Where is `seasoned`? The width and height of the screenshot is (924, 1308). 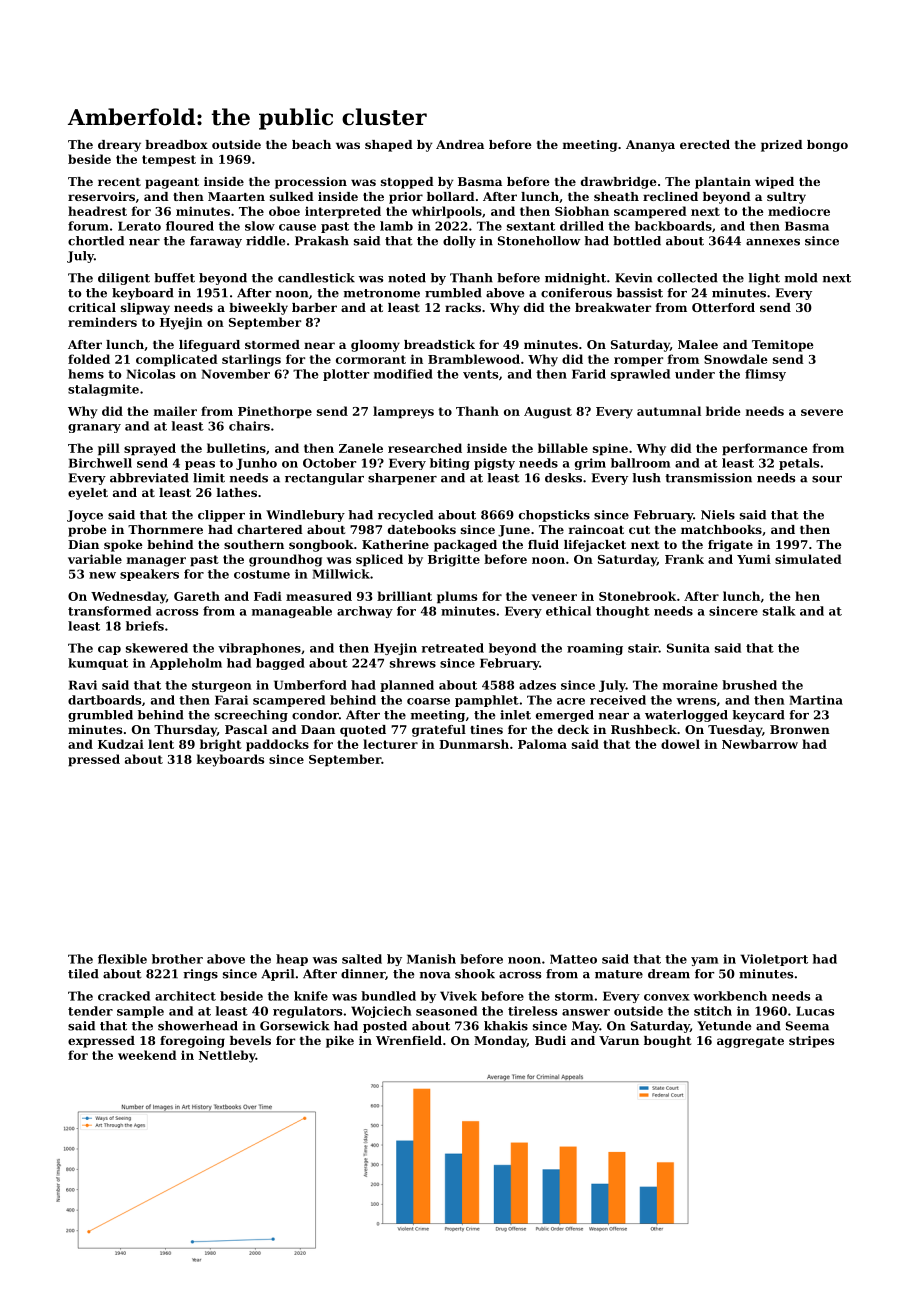 seasoned is located at coordinates (446, 1011).
